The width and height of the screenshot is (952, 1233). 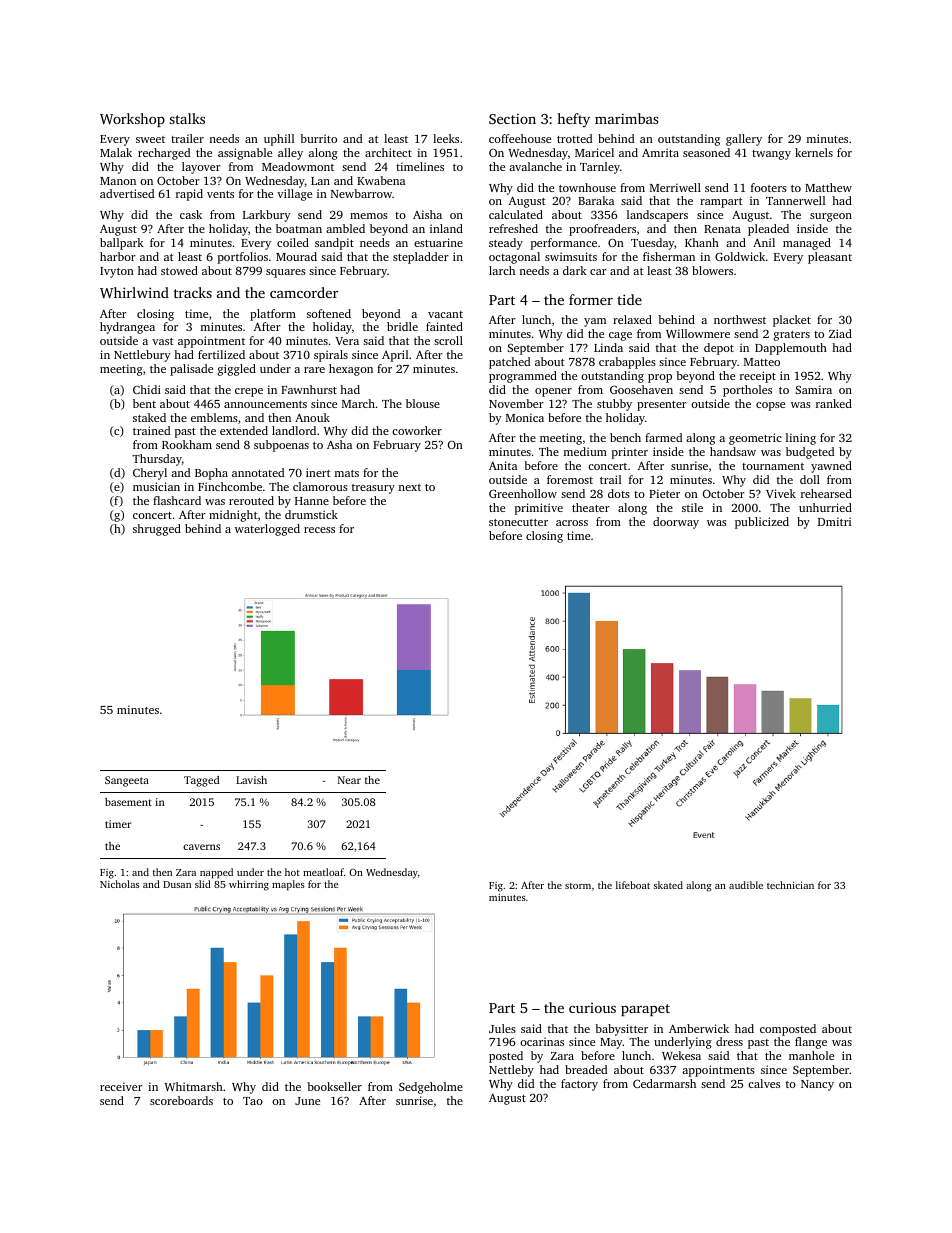 I want to click on receiver, so click(x=121, y=1086).
